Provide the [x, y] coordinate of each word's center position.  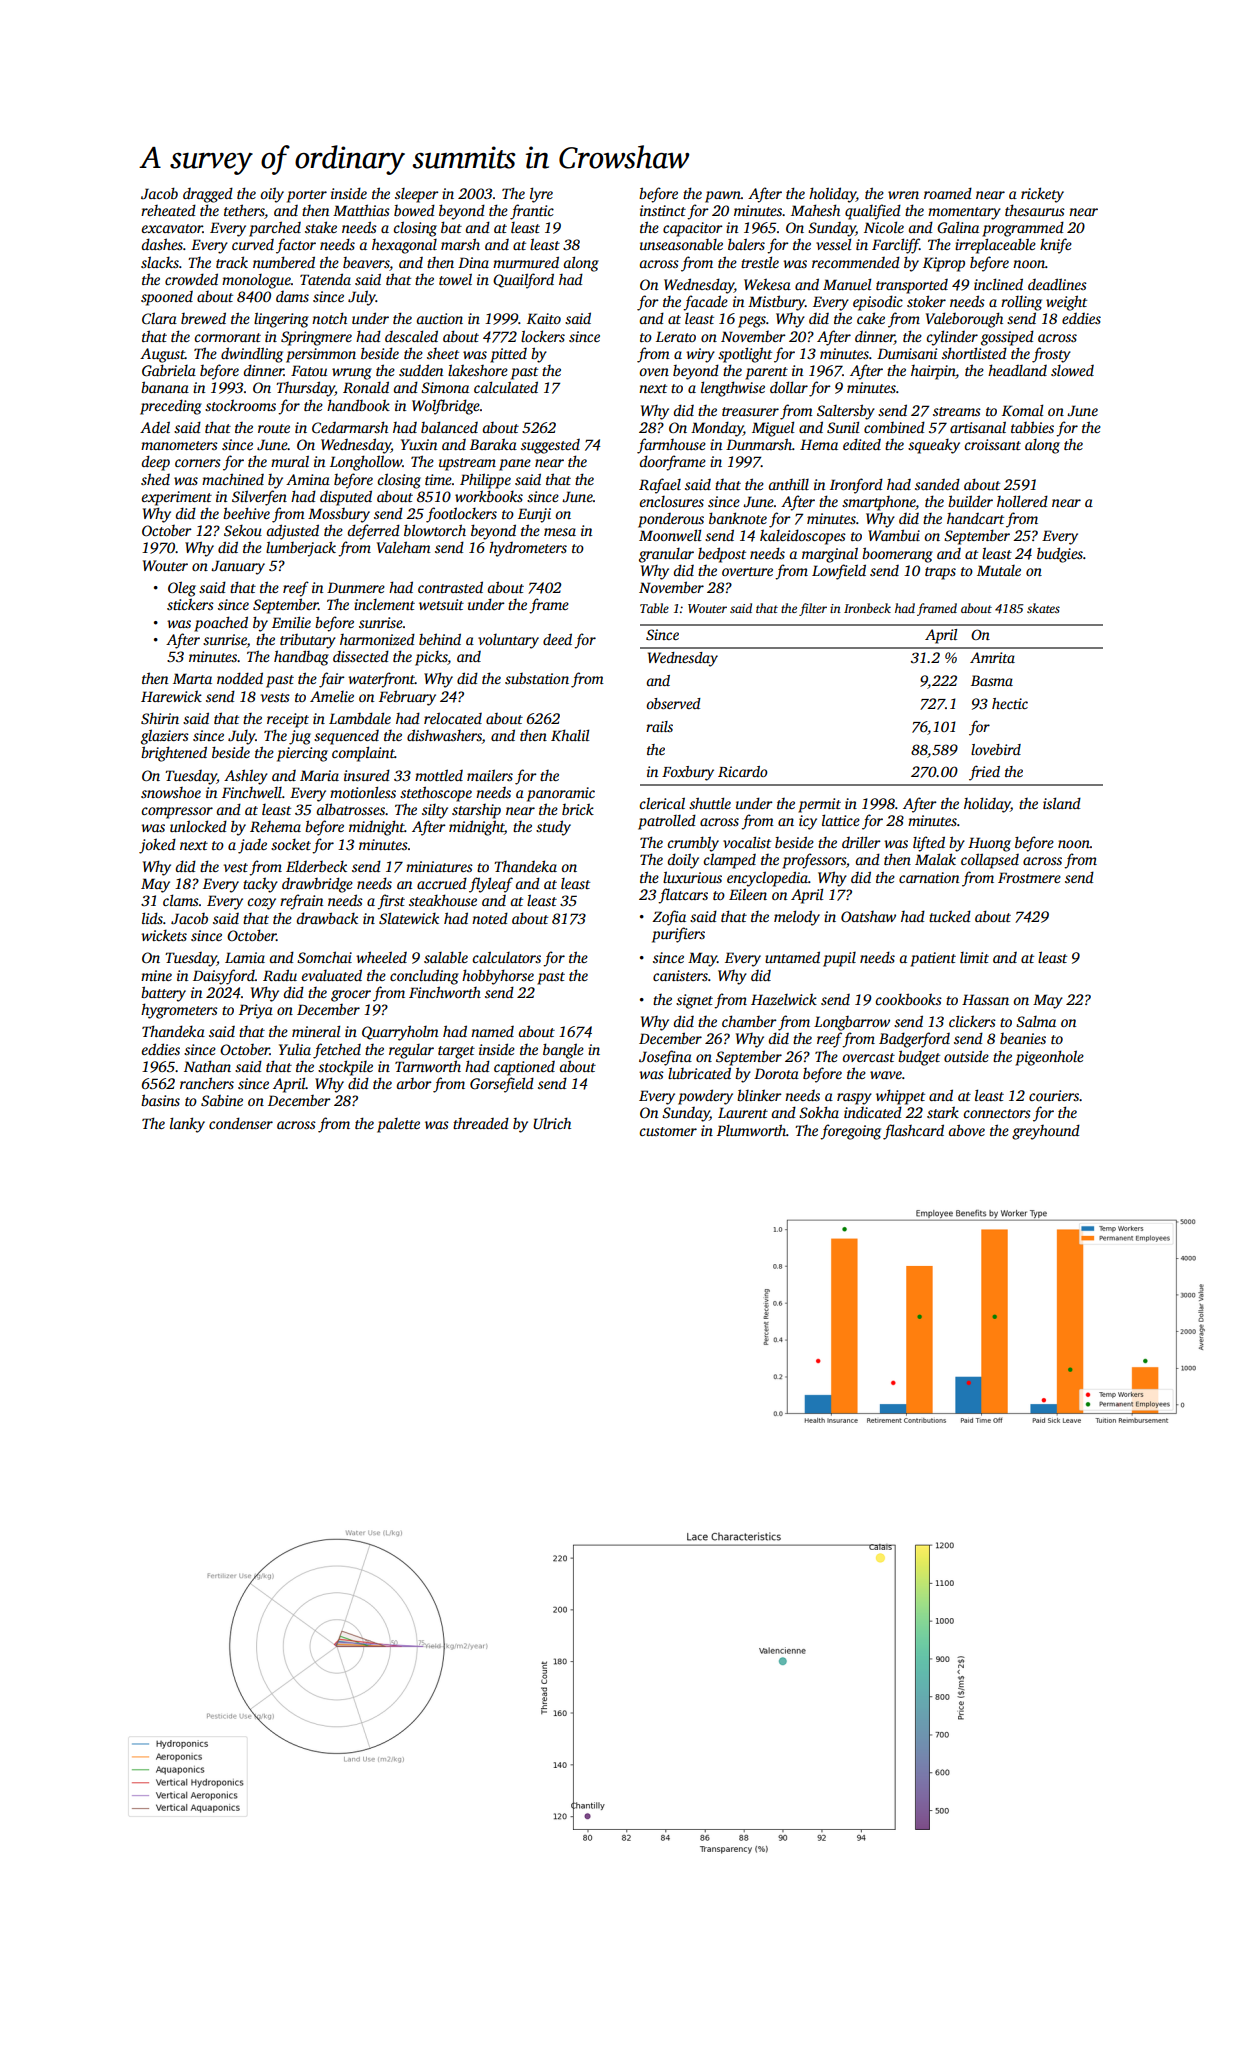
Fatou [309, 370]
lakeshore [478, 370]
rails [659, 726]
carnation [929, 877]
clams [181, 900]
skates [1043, 608]
